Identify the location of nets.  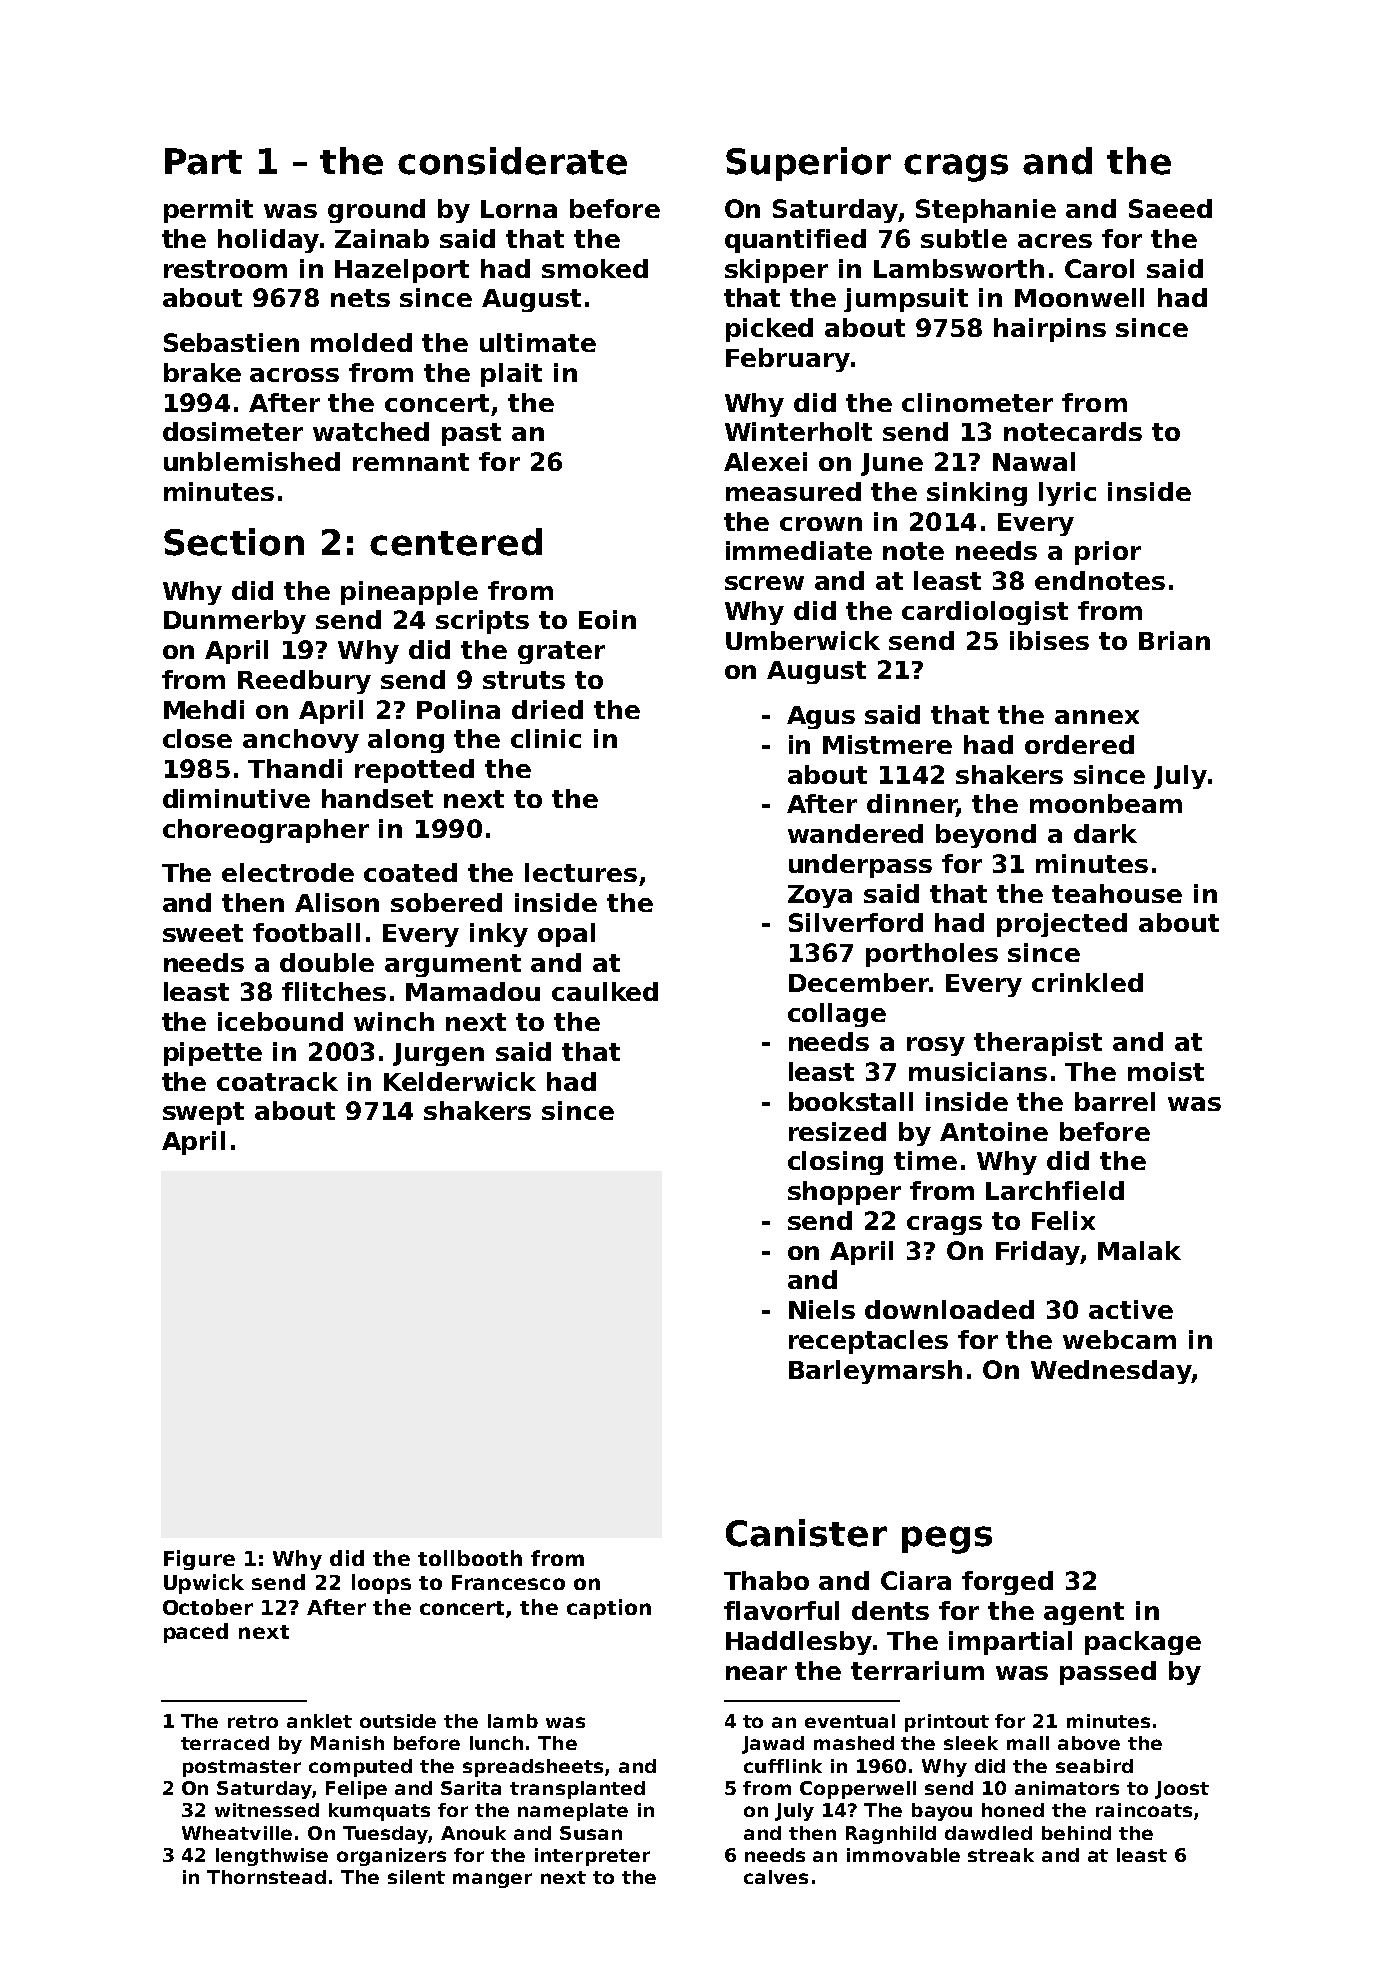
(360, 298).
